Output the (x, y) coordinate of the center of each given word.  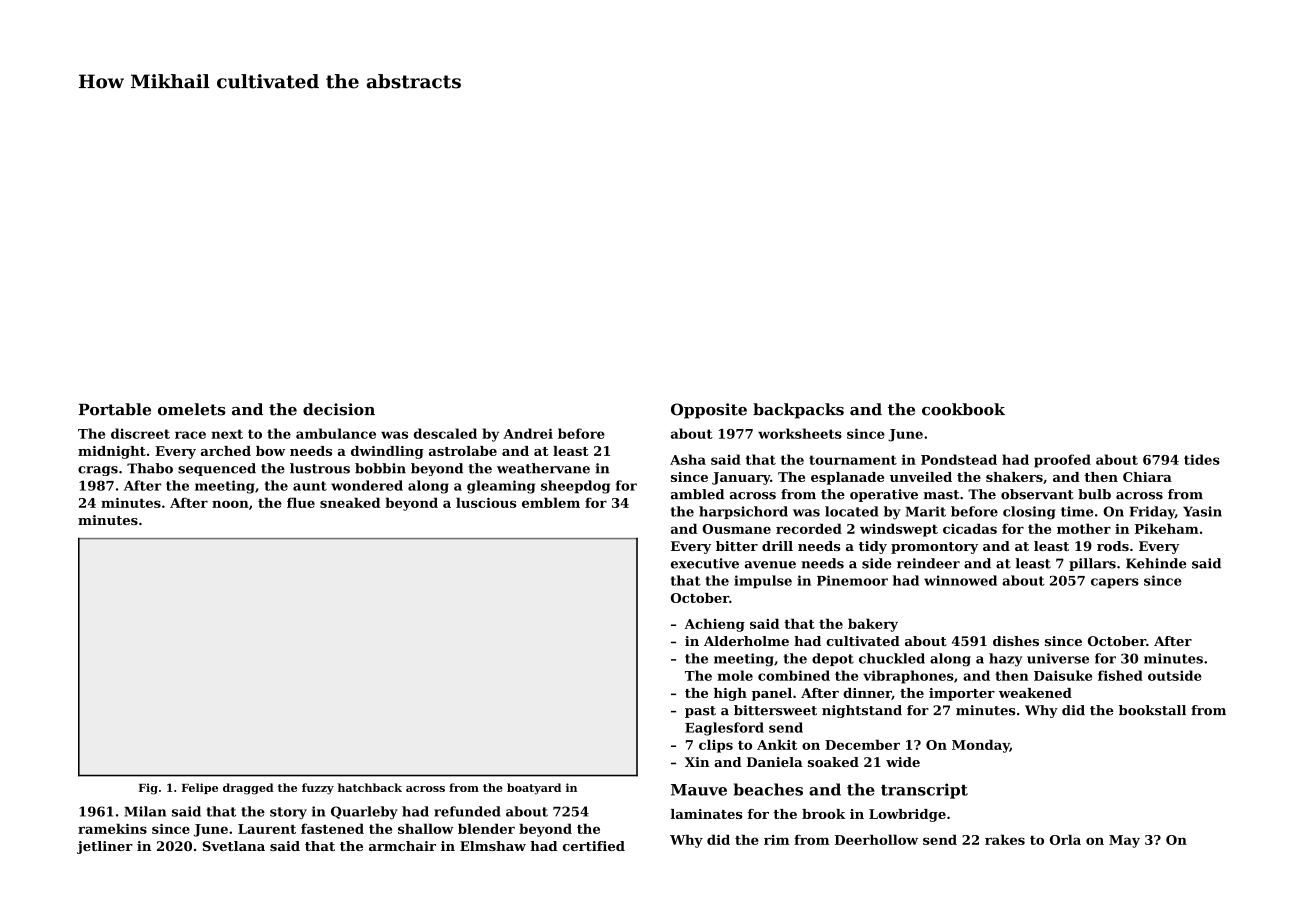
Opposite (709, 411)
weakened (1035, 693)
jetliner (105, 847)
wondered (367, 485)
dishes (1016, 641)
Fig (148, 789)
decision (339, 409)
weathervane (543, 468)
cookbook (963, 409)
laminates (706, 814)
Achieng (714, 625)
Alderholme (746, 641)
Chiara (1147, 477)
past (700, 712)
